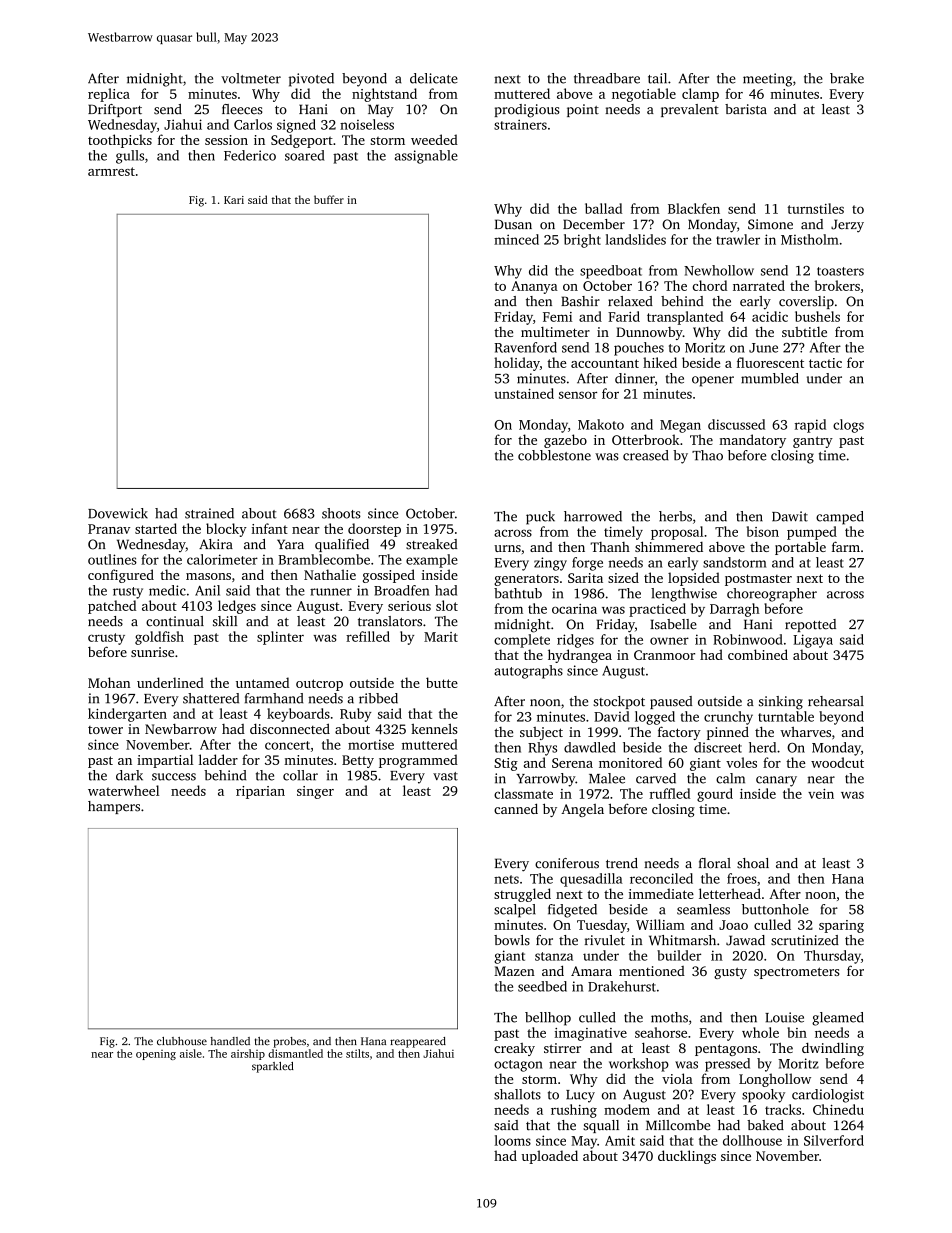 This document has height=1233, width=952. What do you see at coordinates (273, 1067) in the document?
I see `sparkled` at bounding box center [273, 1067].
